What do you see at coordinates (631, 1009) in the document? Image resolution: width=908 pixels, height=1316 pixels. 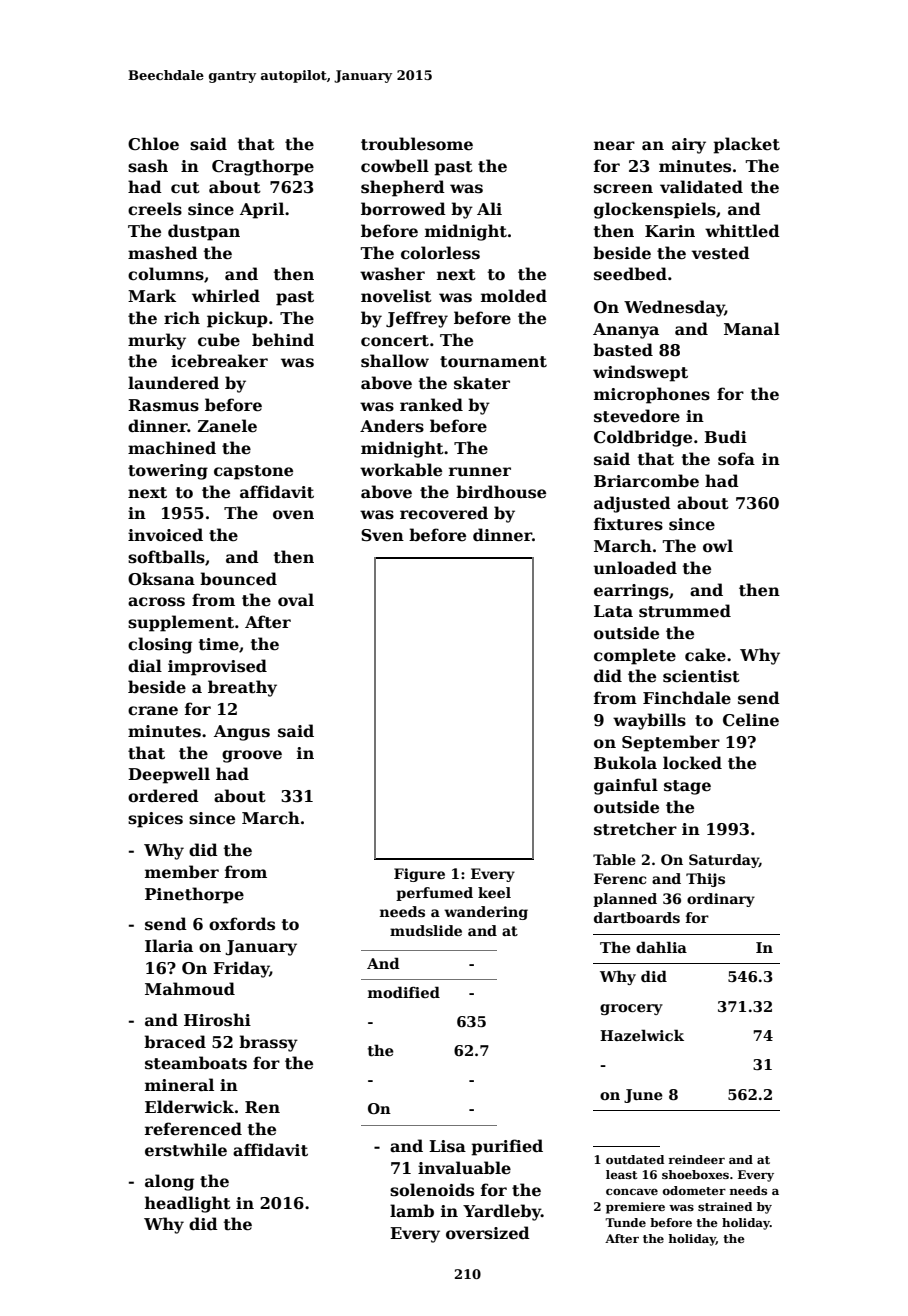 I see `grocery` at bounding box center [631, 1009].
